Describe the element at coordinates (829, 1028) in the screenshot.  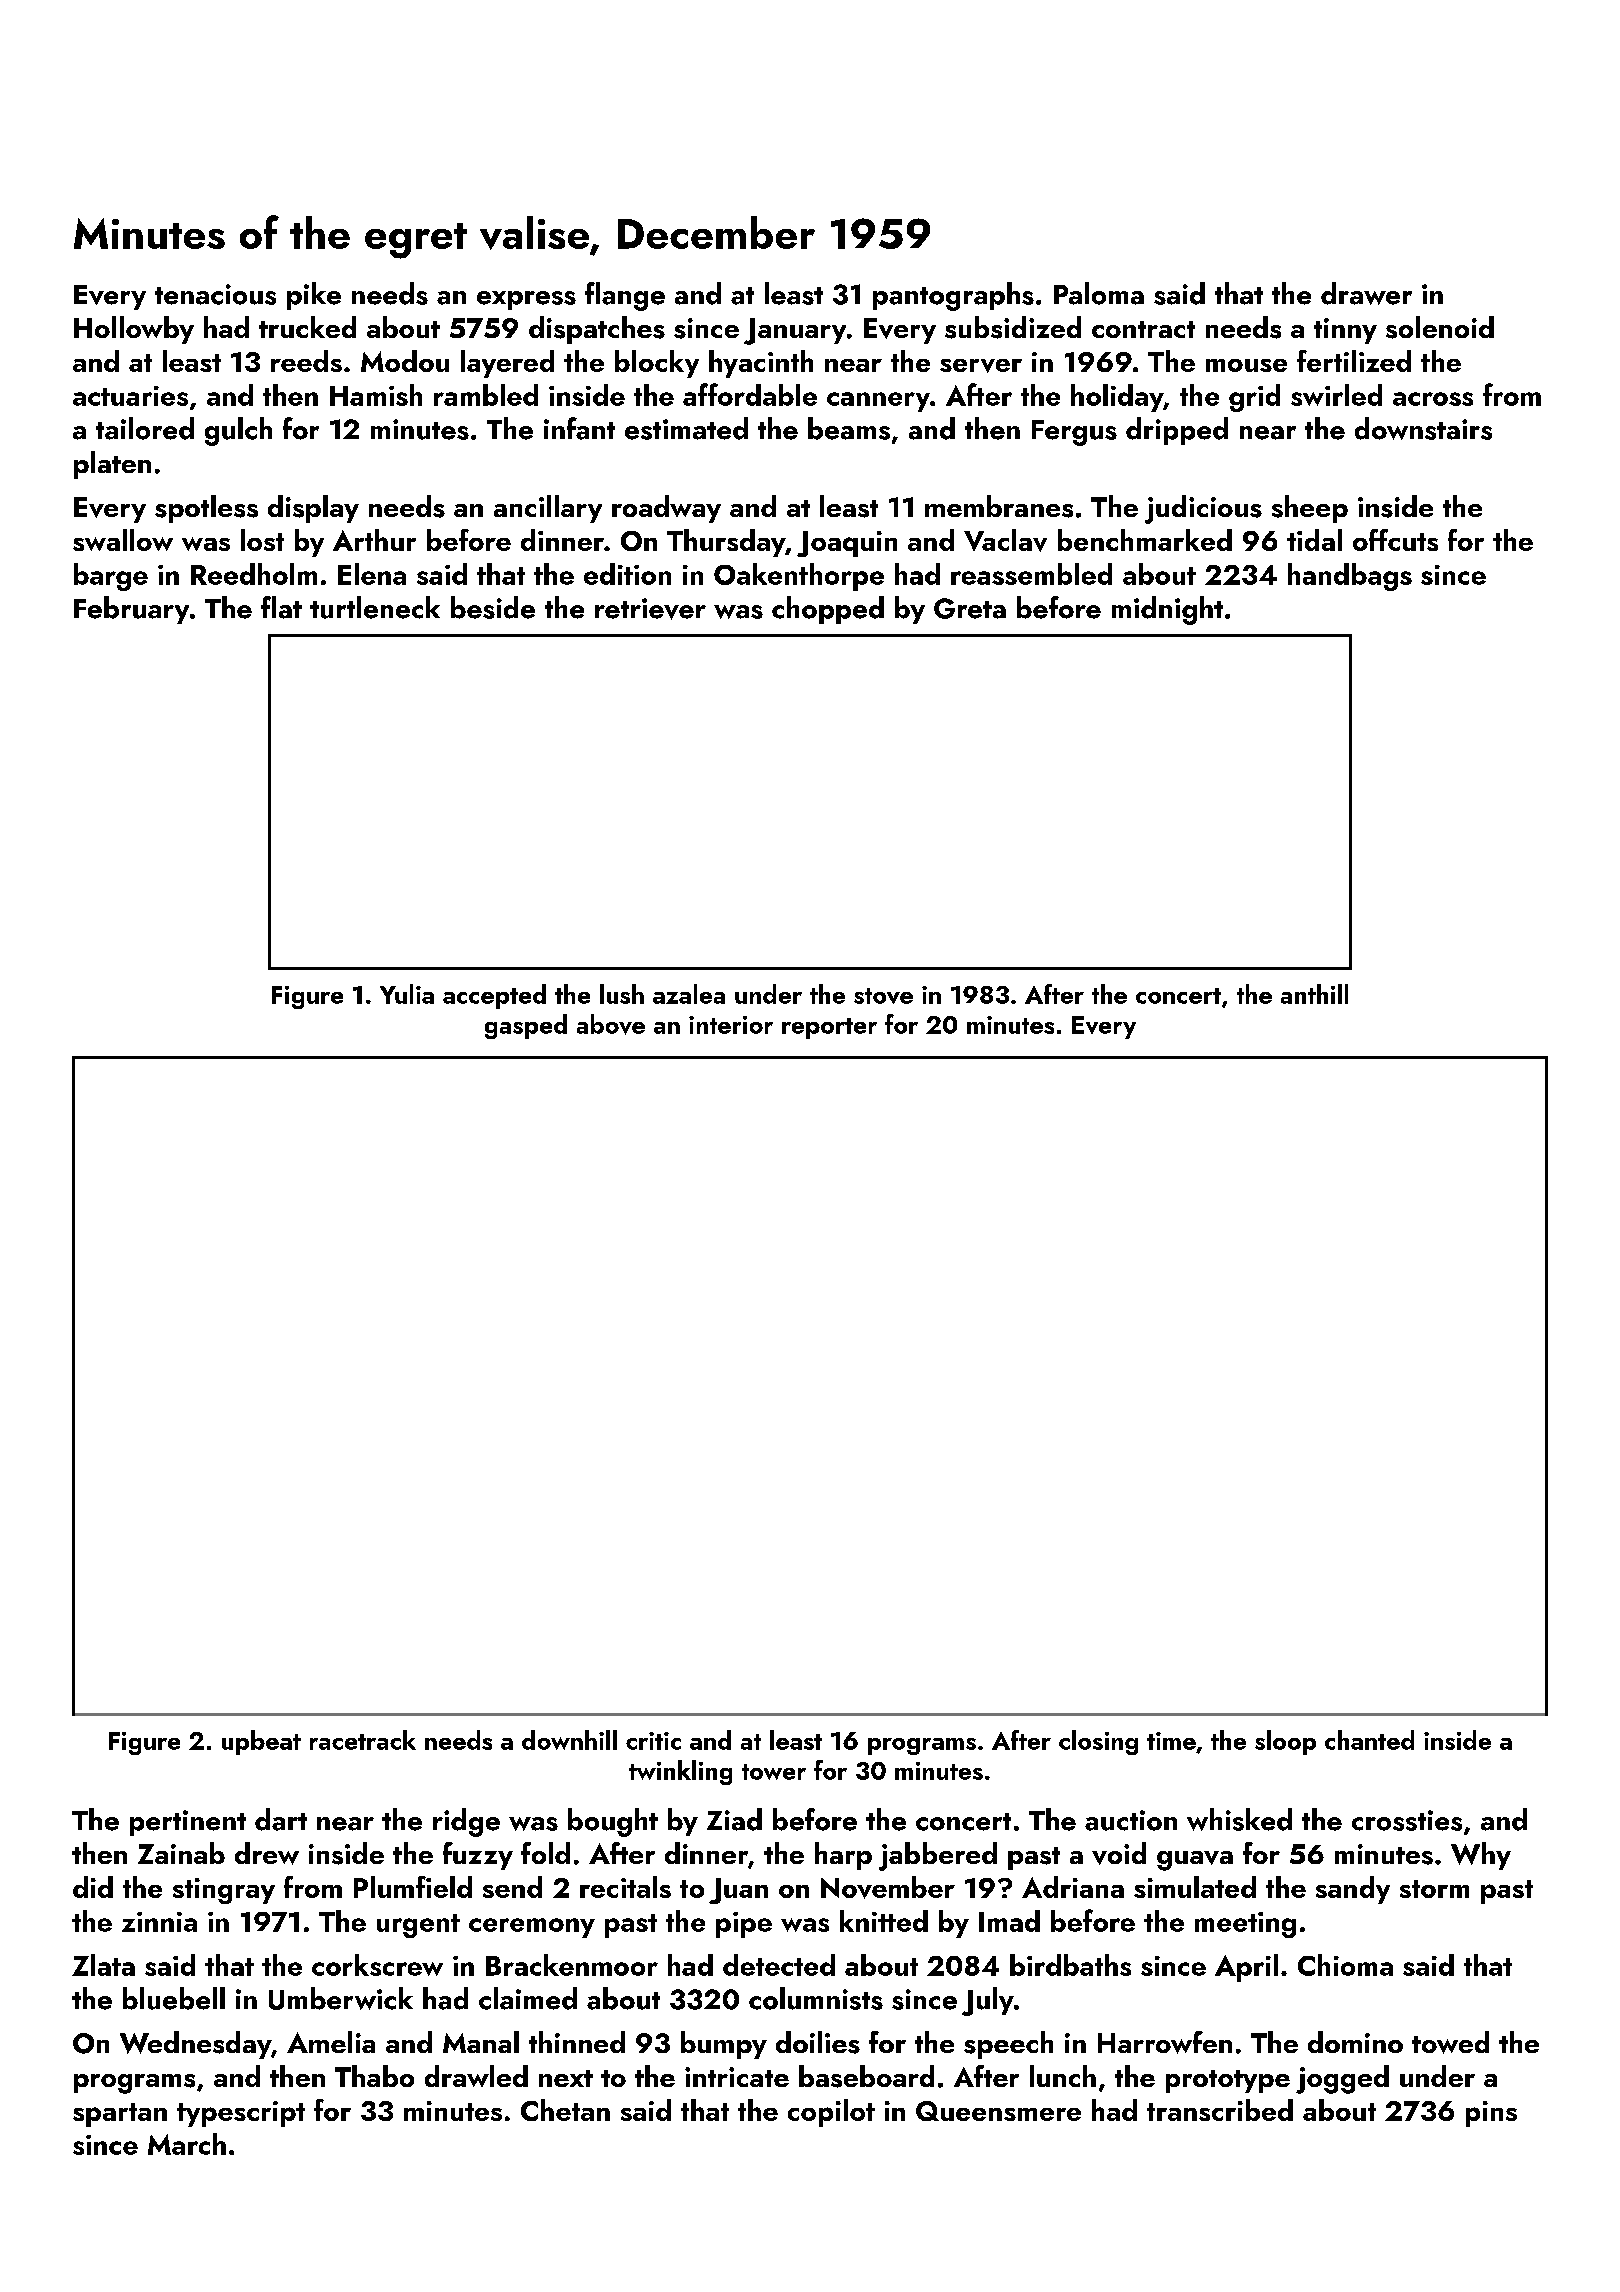
I see `reporter` at that location.
